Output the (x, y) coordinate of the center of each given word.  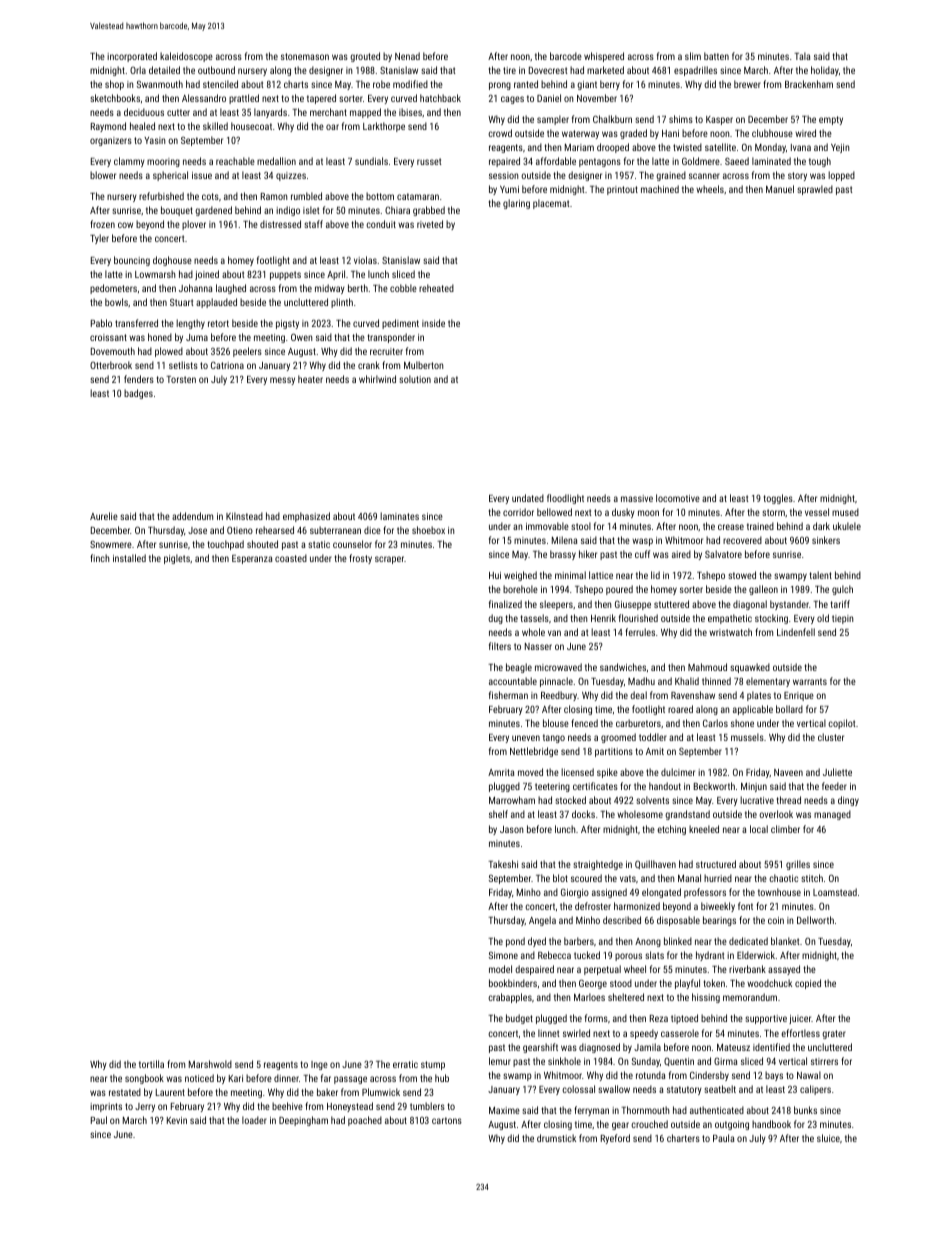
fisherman (508, 695)
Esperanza (252, 559)
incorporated (132, 57)
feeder (834, 786)
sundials (371, 161)
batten (716, 56)
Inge (319, 1065)
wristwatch (730, 632)
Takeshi (503, 864)
